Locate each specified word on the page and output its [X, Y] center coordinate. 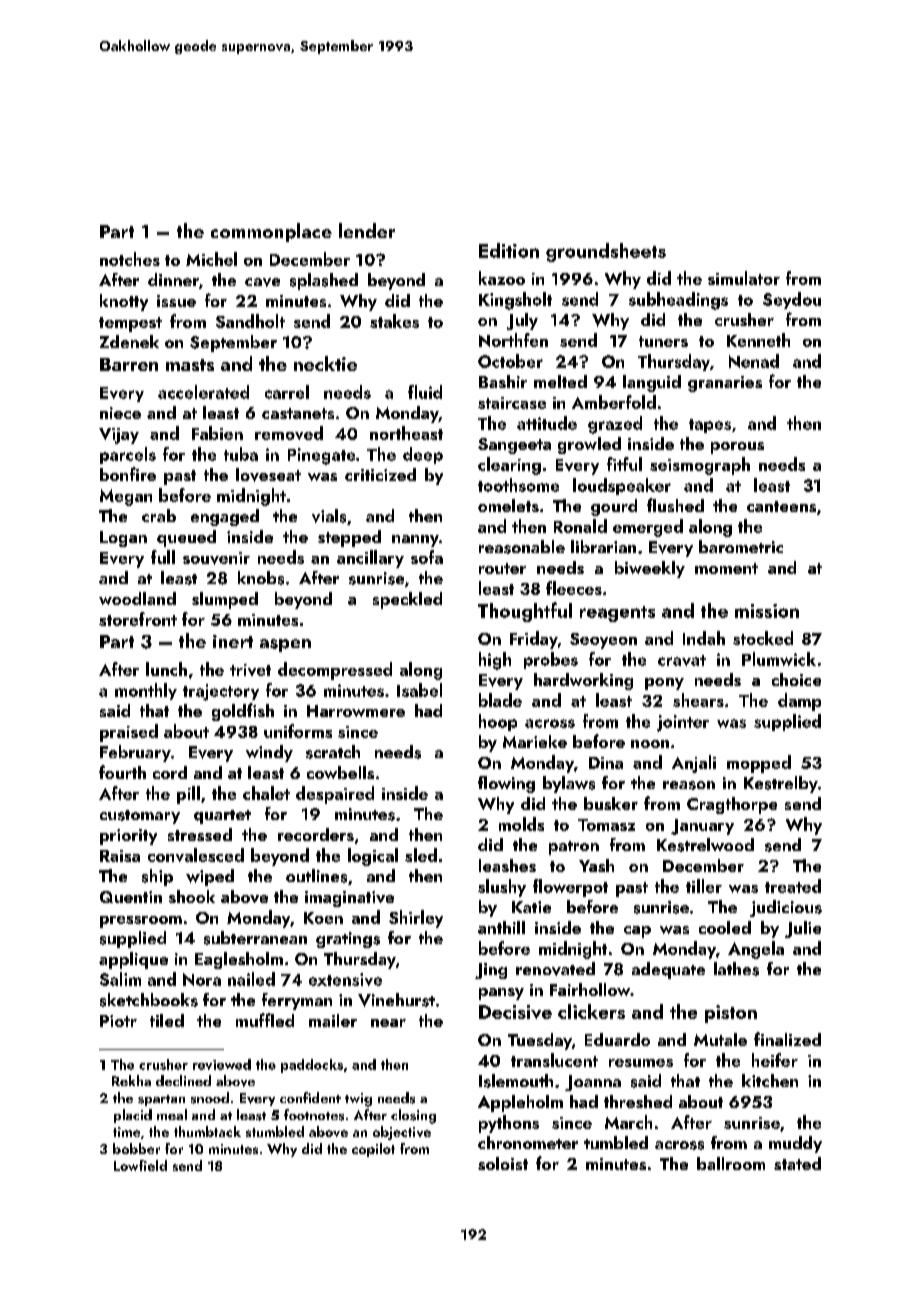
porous [737, 448]
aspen [285, 645]
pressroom [141, 922]
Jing [491, 971]
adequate [668, 970]
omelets [508, 505]
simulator [744, 278]
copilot [373, 1150]
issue [176, 301]
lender [367, 230]
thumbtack [207, 1131]
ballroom [731, 1163]
